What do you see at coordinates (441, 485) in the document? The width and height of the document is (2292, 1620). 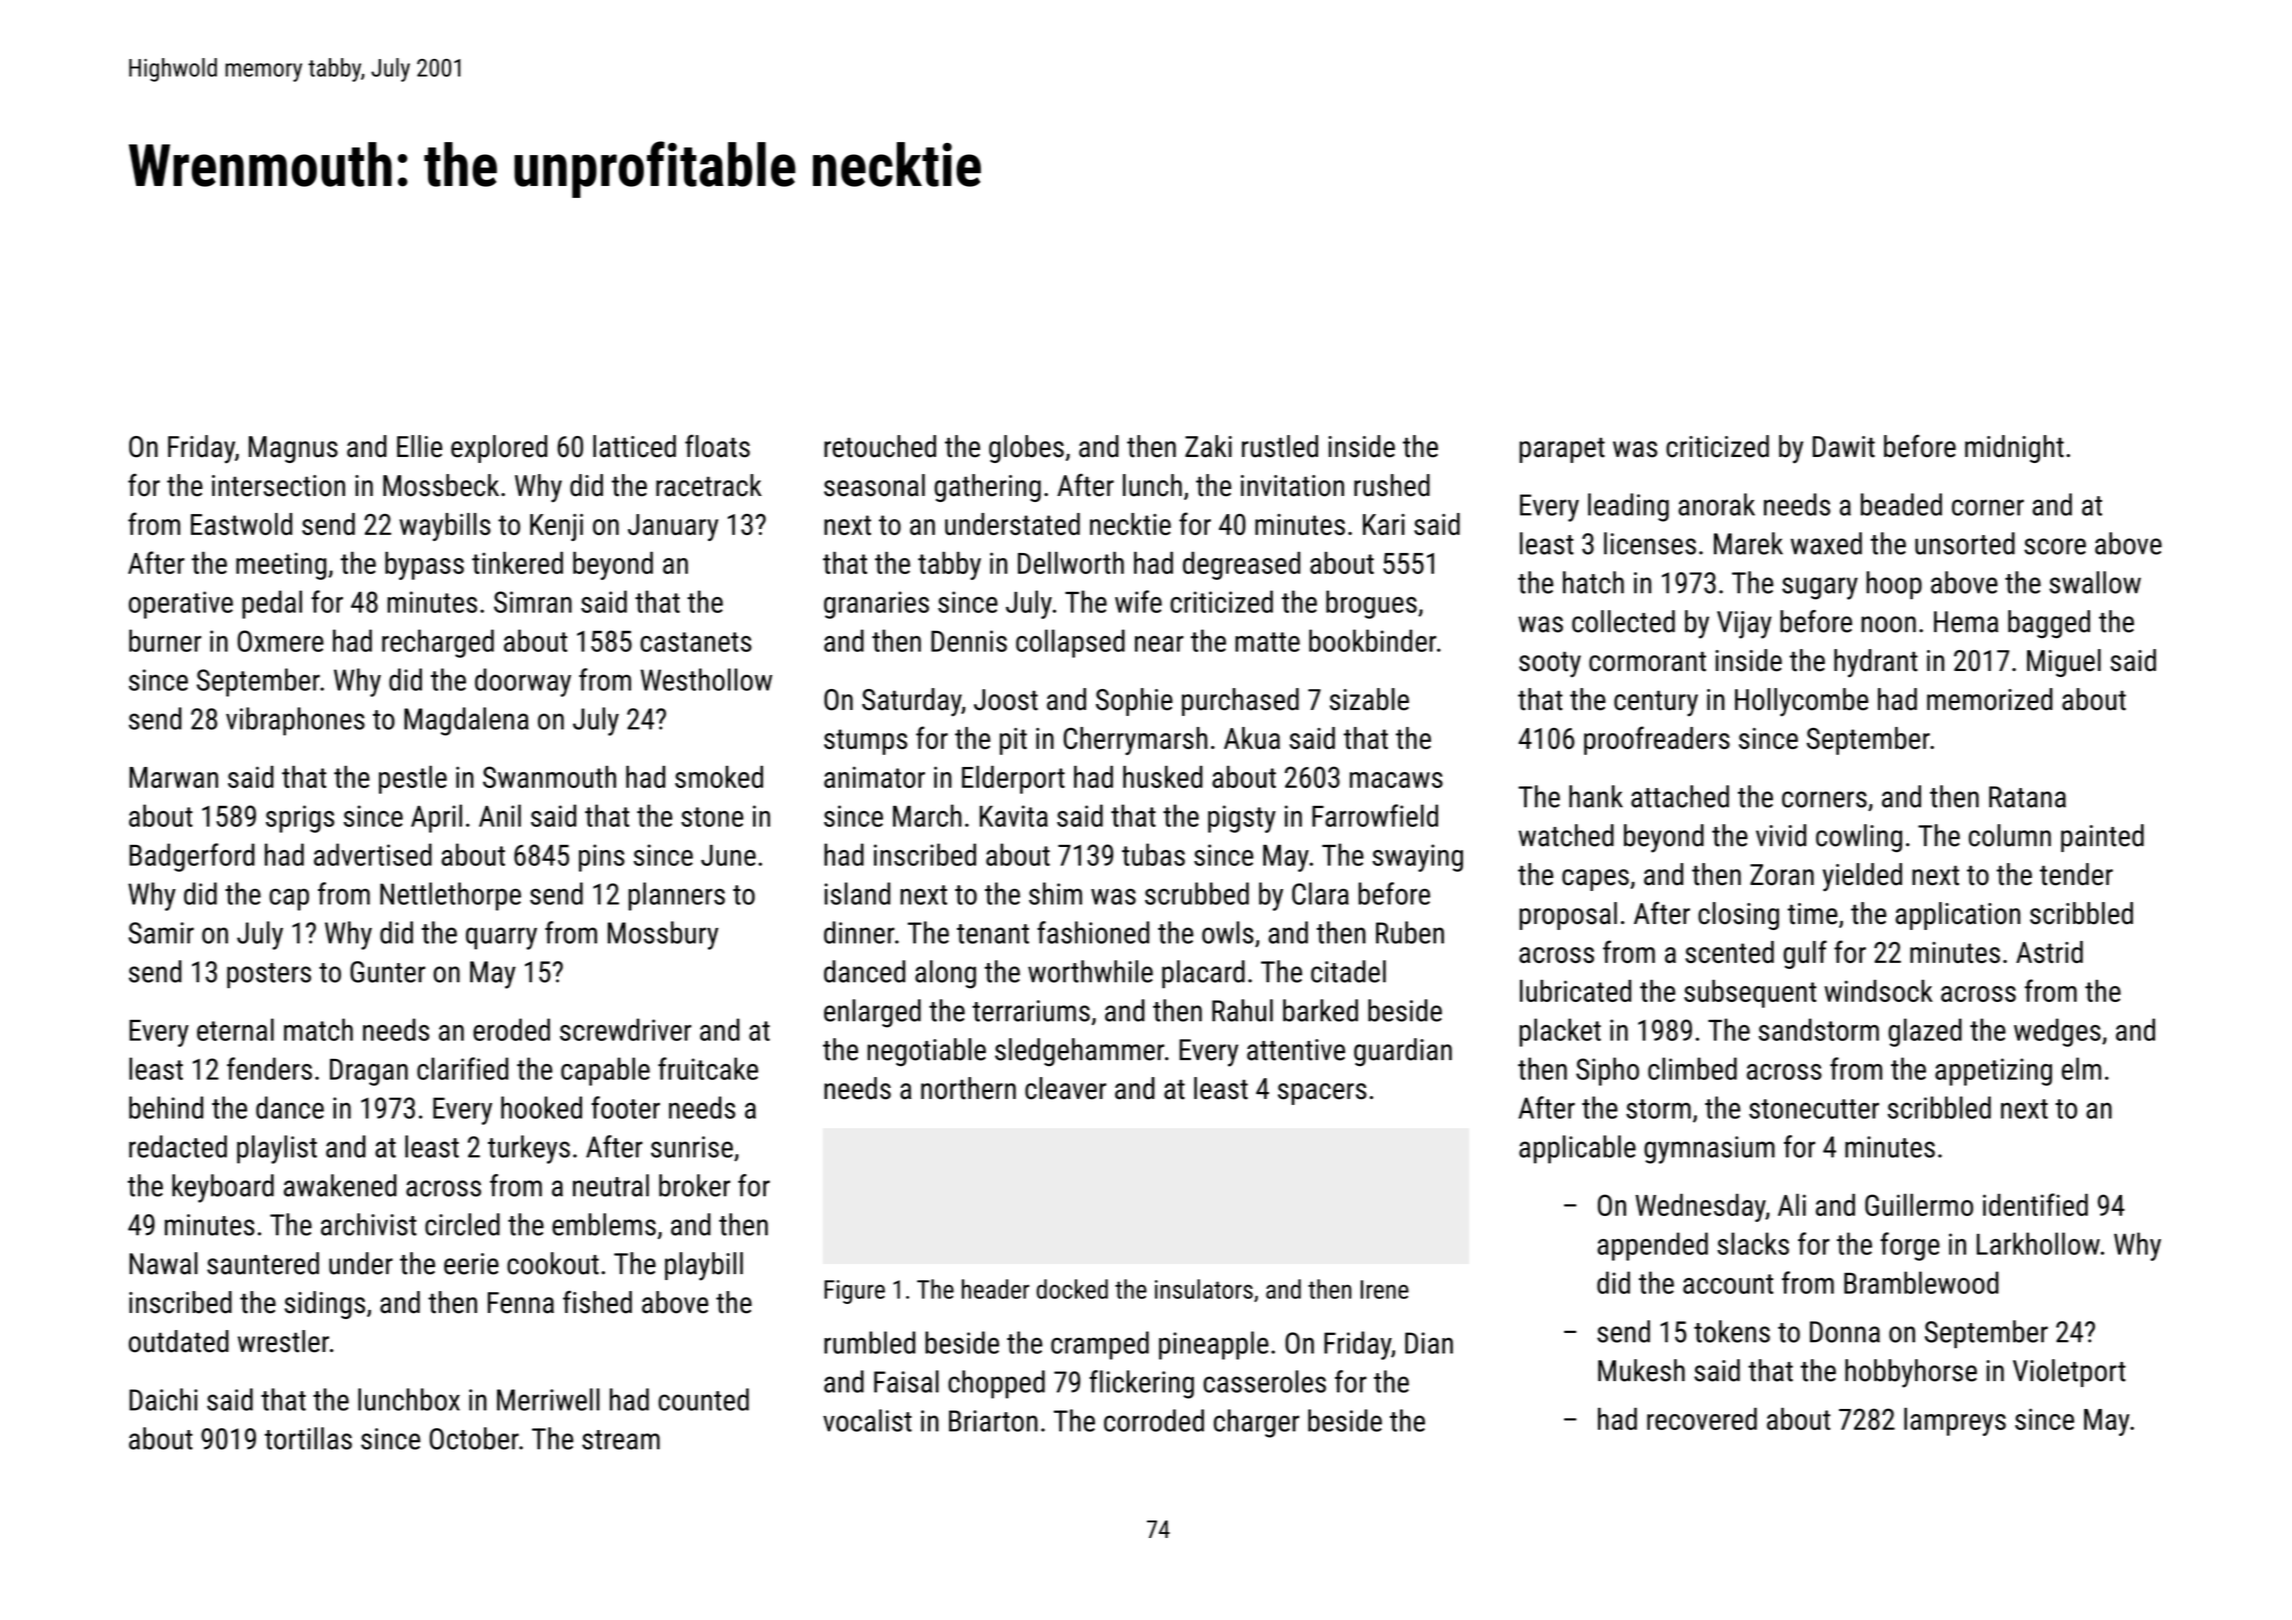 I see `Mossbeck` at bounding box center [441, 485].
